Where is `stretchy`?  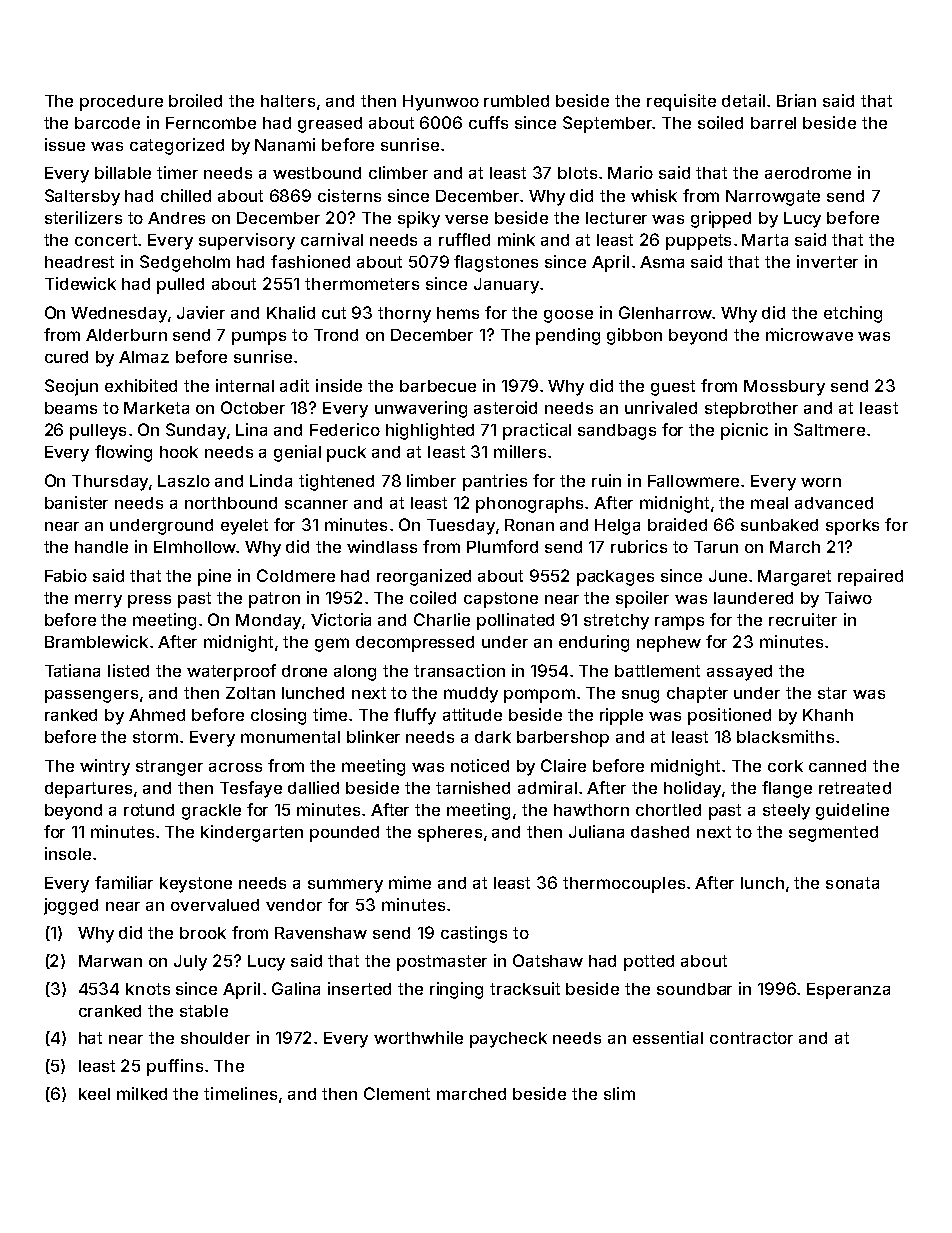
stretchy is located at coordinates (616, 622).
